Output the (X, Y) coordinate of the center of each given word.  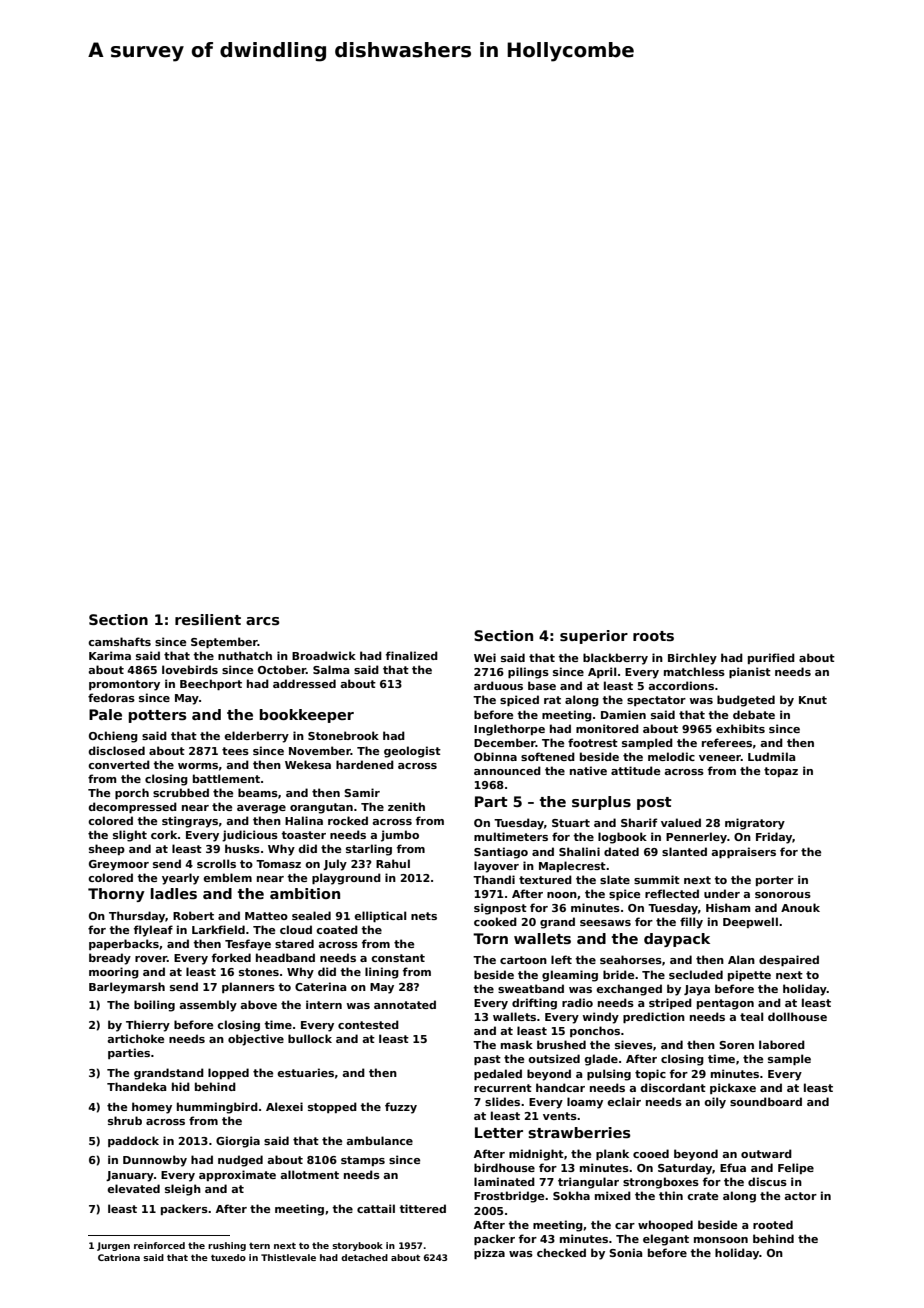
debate (754, 714)
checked (561, 1252)
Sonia (626, 1252)
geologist (412, 752)
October (282, 669)
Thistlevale (288, 1257)
